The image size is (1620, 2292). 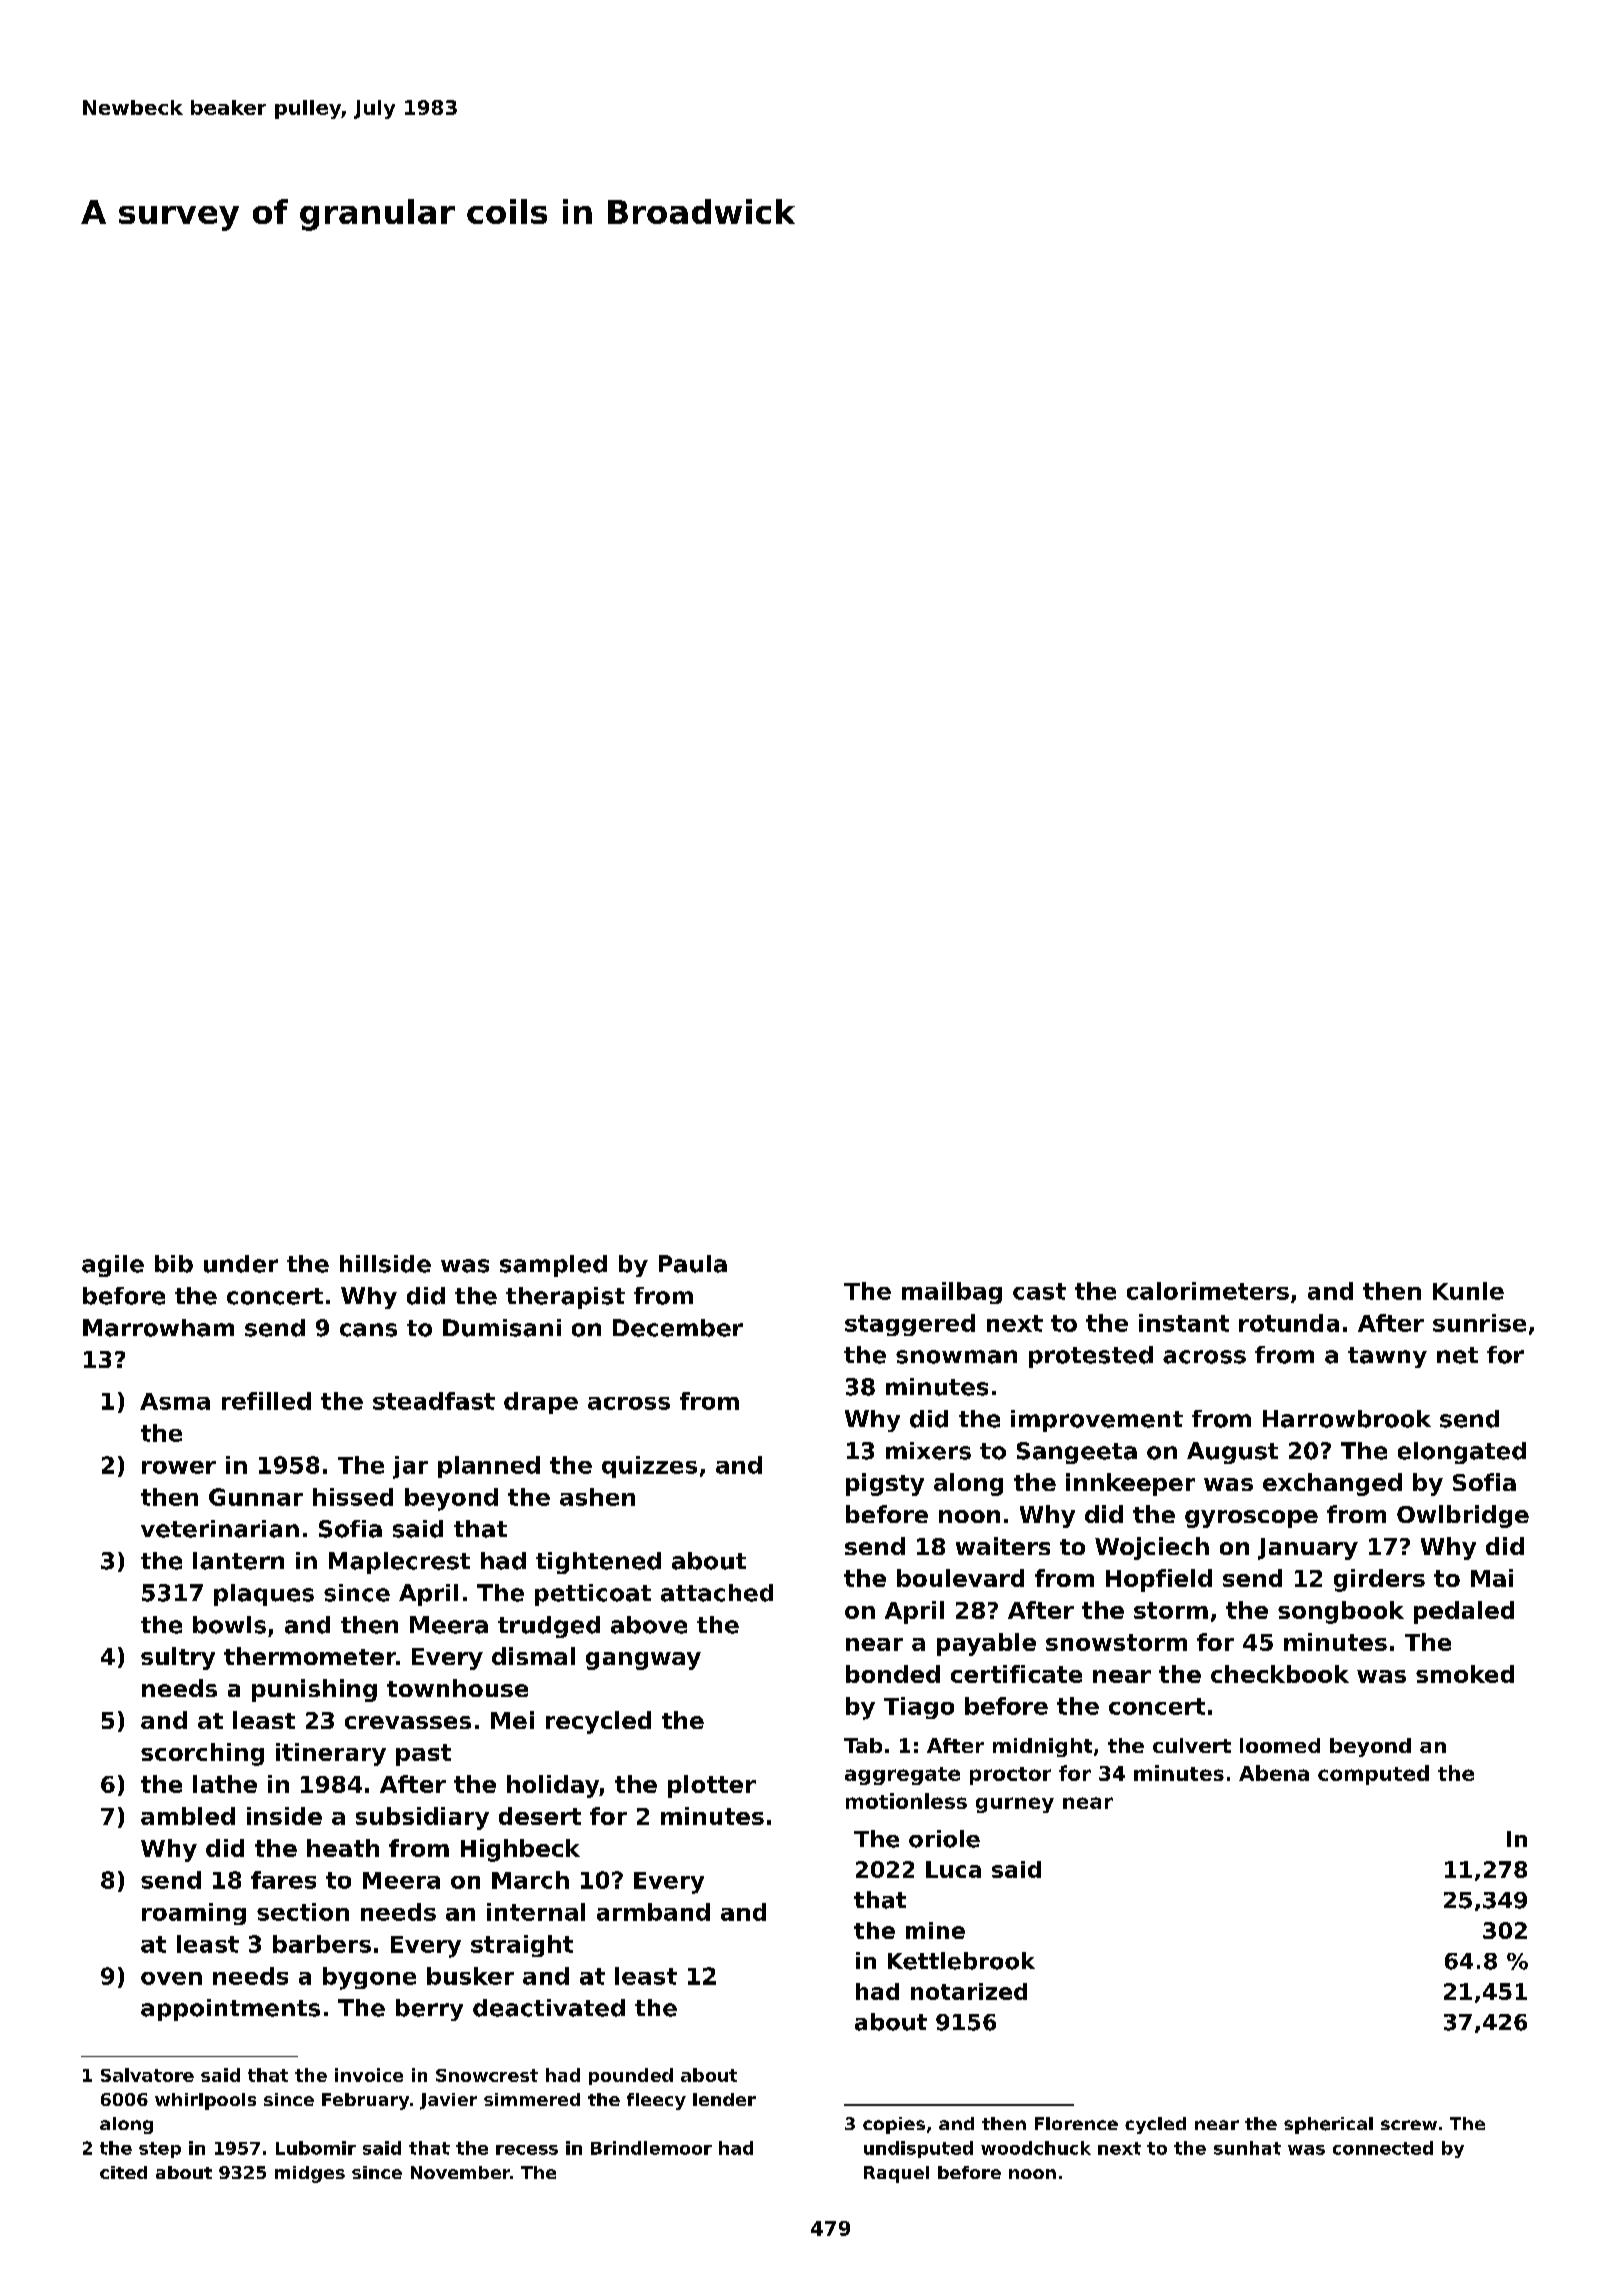 What do you see at coordinates (1464, 1612) in the document?
I see `pedaled` at bounding box center [1464, 1612].
